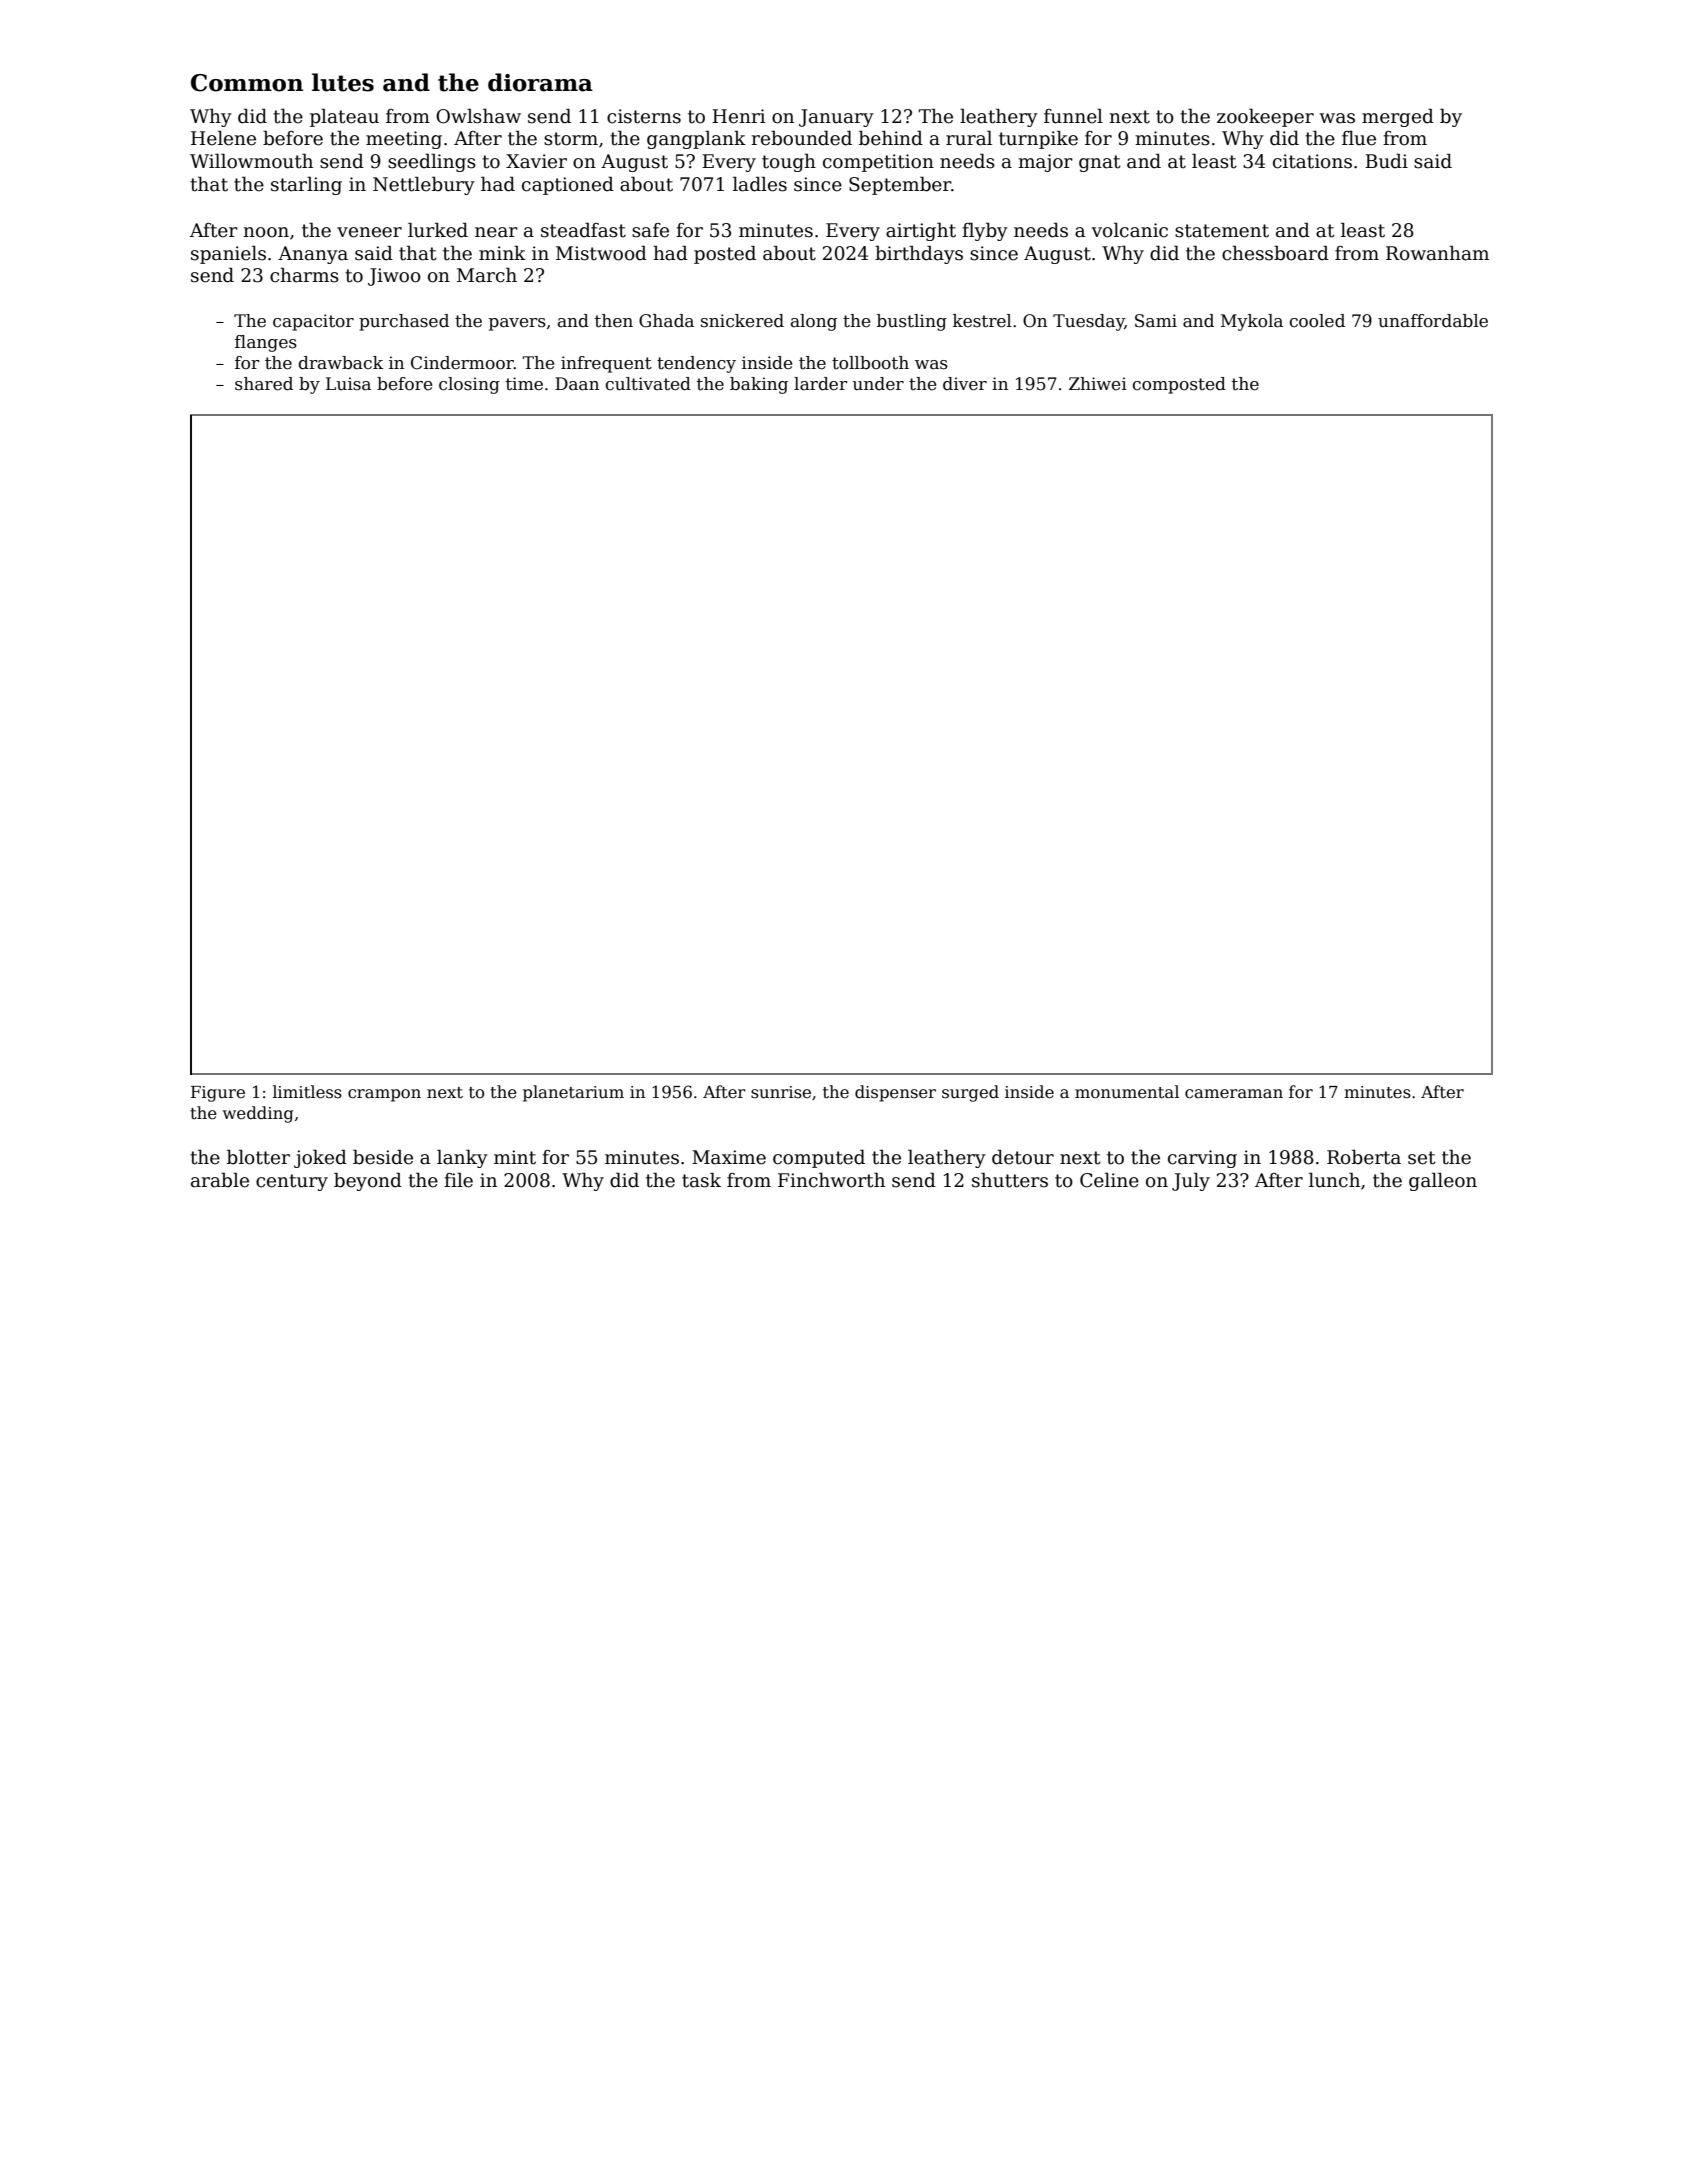 The image size is (1683, 2178). Describe the element at coordinates (348, 384) in the image. I see `Luisa` at that location.
